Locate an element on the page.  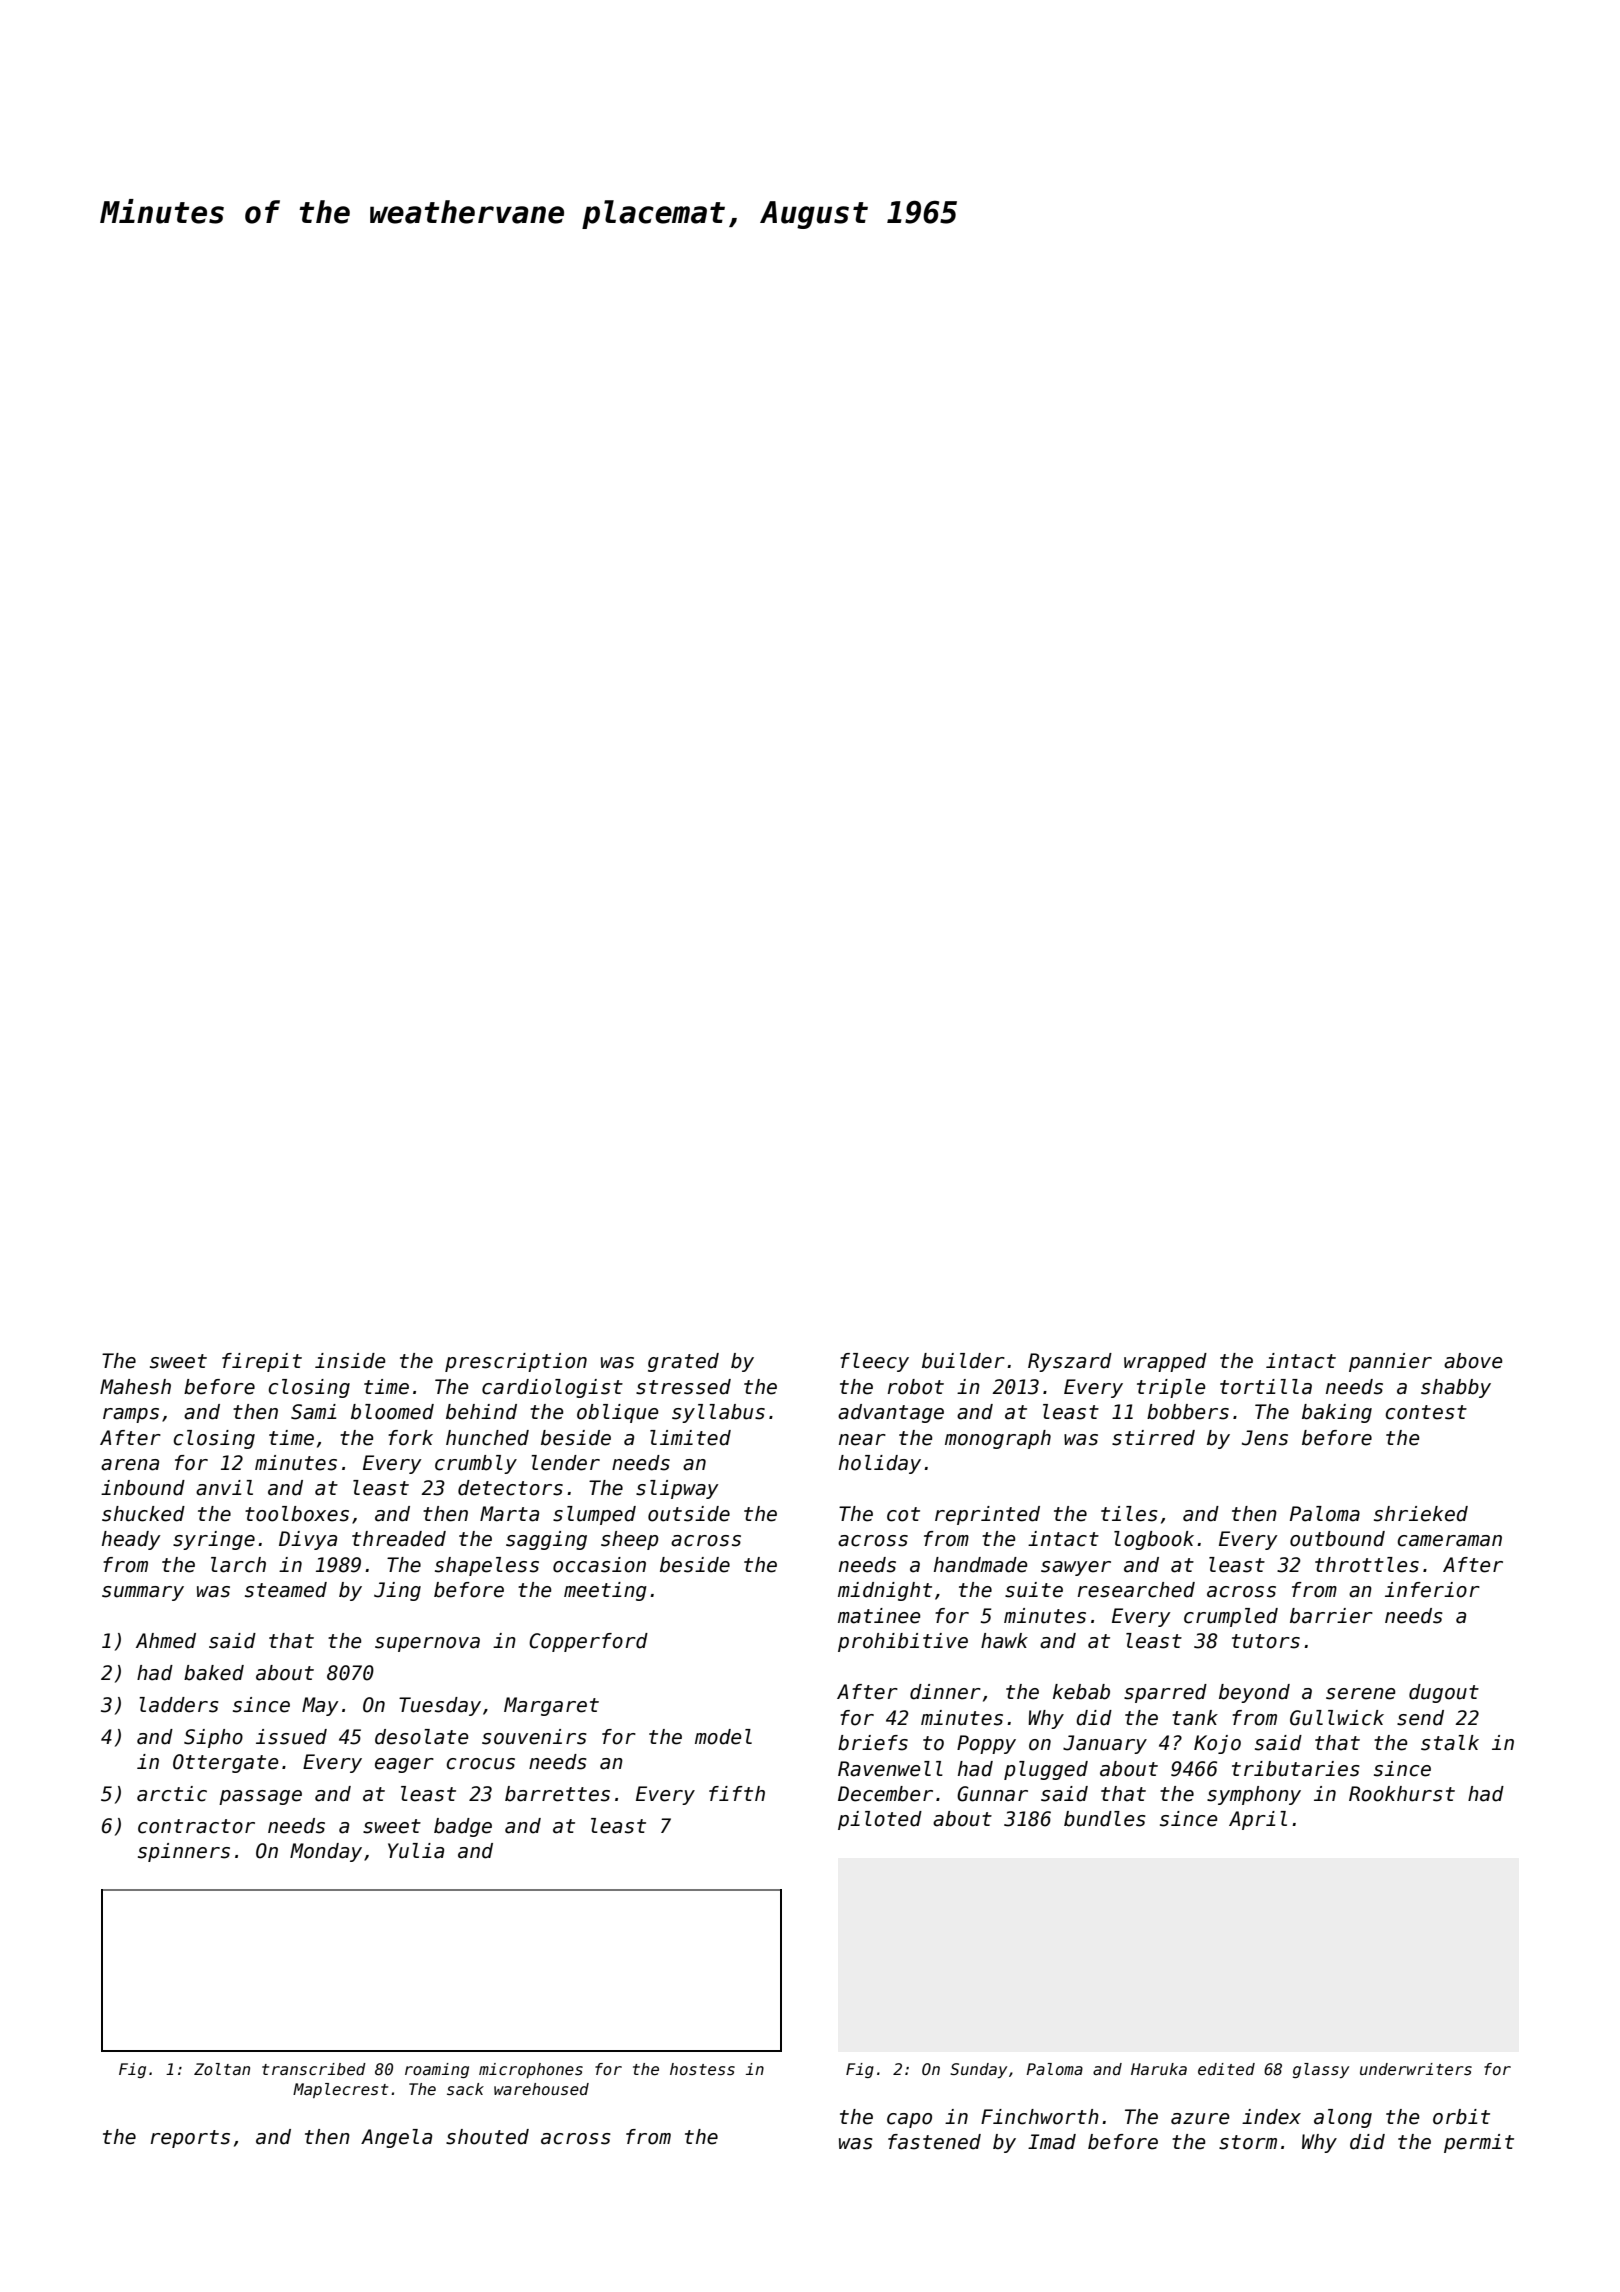
ramps is located at coordinates (131, 1415).
